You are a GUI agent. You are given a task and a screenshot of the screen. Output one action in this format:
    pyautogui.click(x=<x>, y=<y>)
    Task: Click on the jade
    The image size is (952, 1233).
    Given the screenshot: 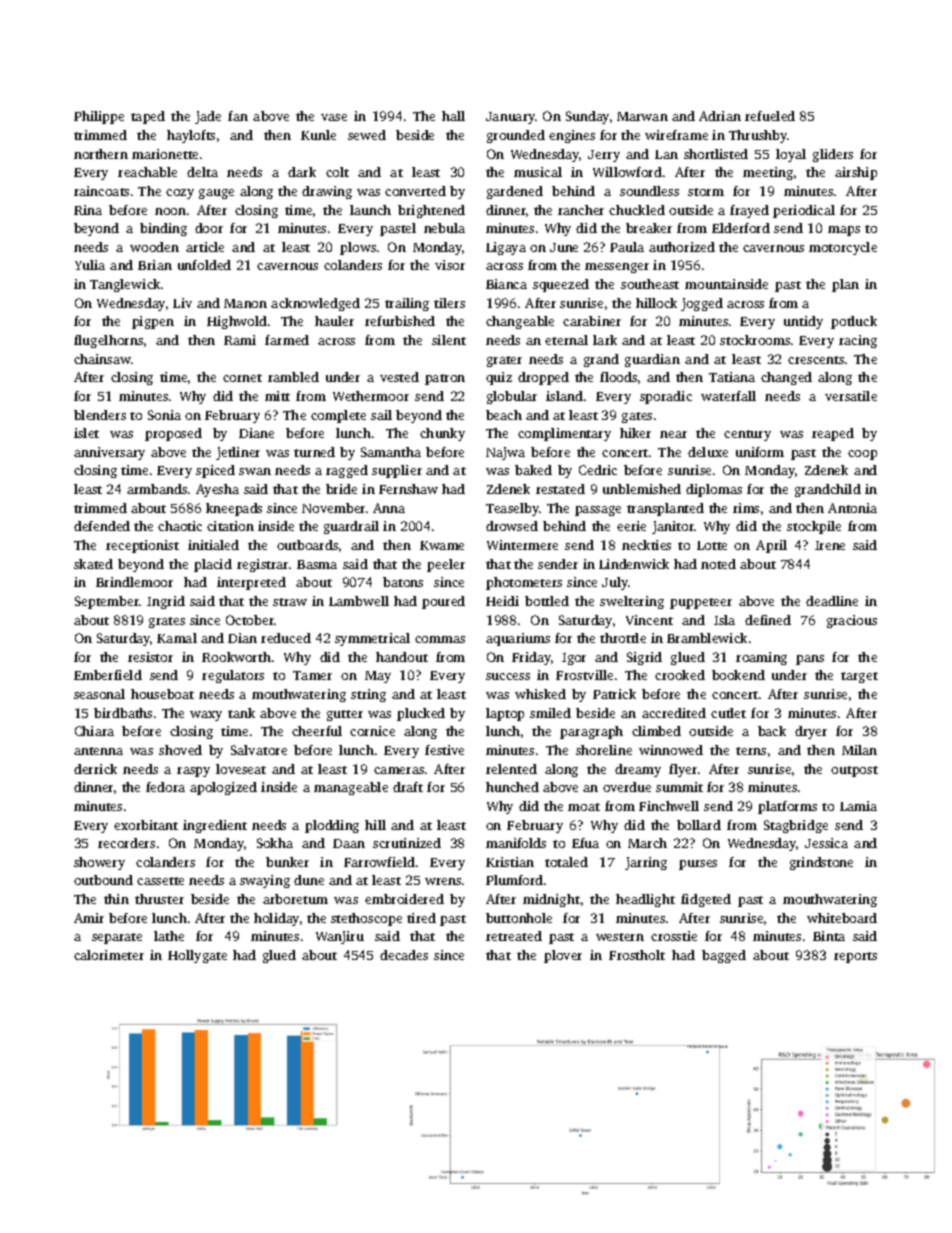 What is the action you would take?
    pyautogui.click(x=208, y=117)
